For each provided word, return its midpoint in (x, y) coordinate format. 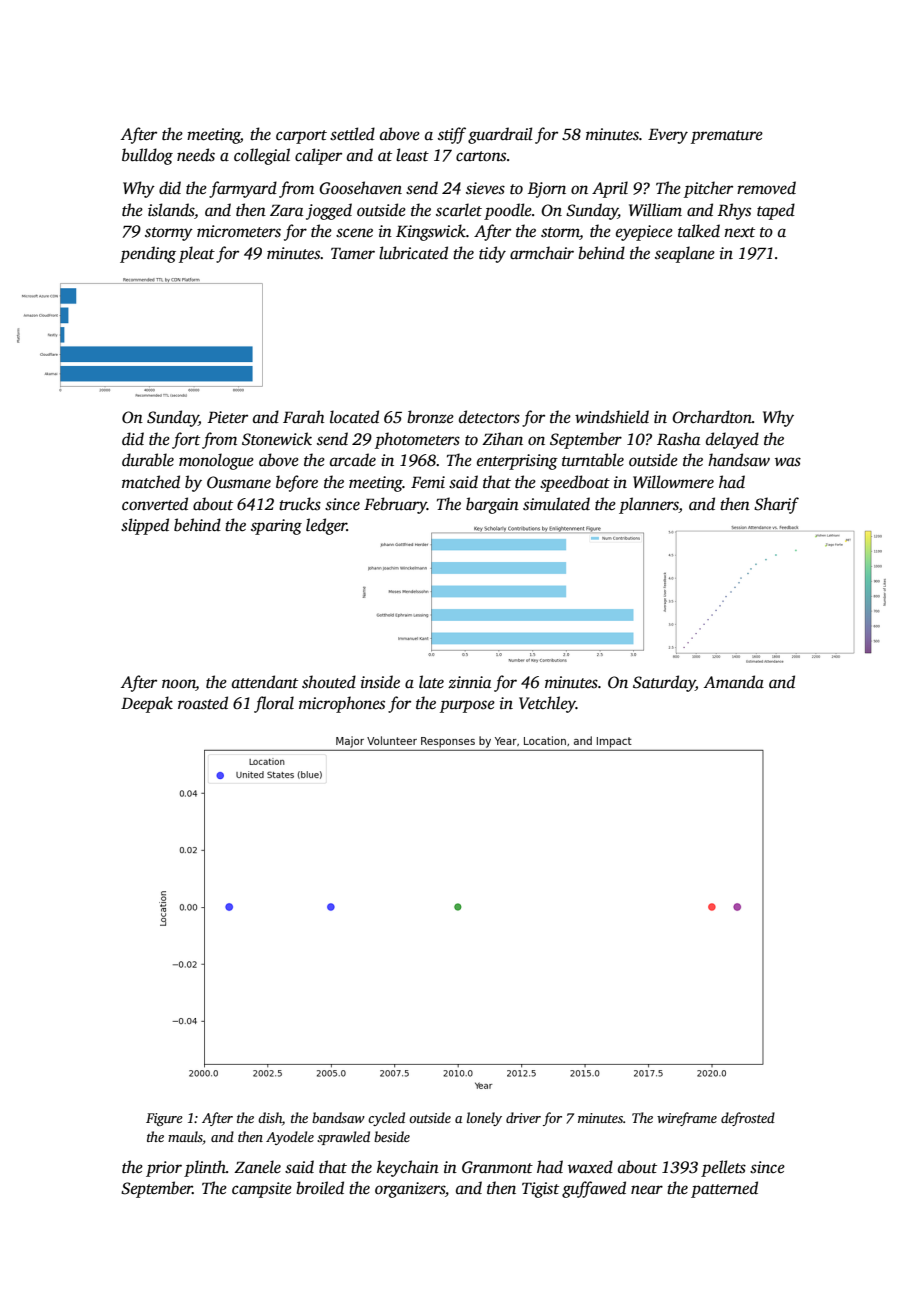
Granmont (497, 1167)
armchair (542, 252)
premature (727, 137)
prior (164, 1169)
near (647, 1190)
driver (523, 1117)
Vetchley (547, 704)
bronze (430, 417)
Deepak (147, 704)
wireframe (687, 1119)
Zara (286, 210)
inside (380, 682)
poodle (508, 211)
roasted (203, 703)
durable (148, 460)
